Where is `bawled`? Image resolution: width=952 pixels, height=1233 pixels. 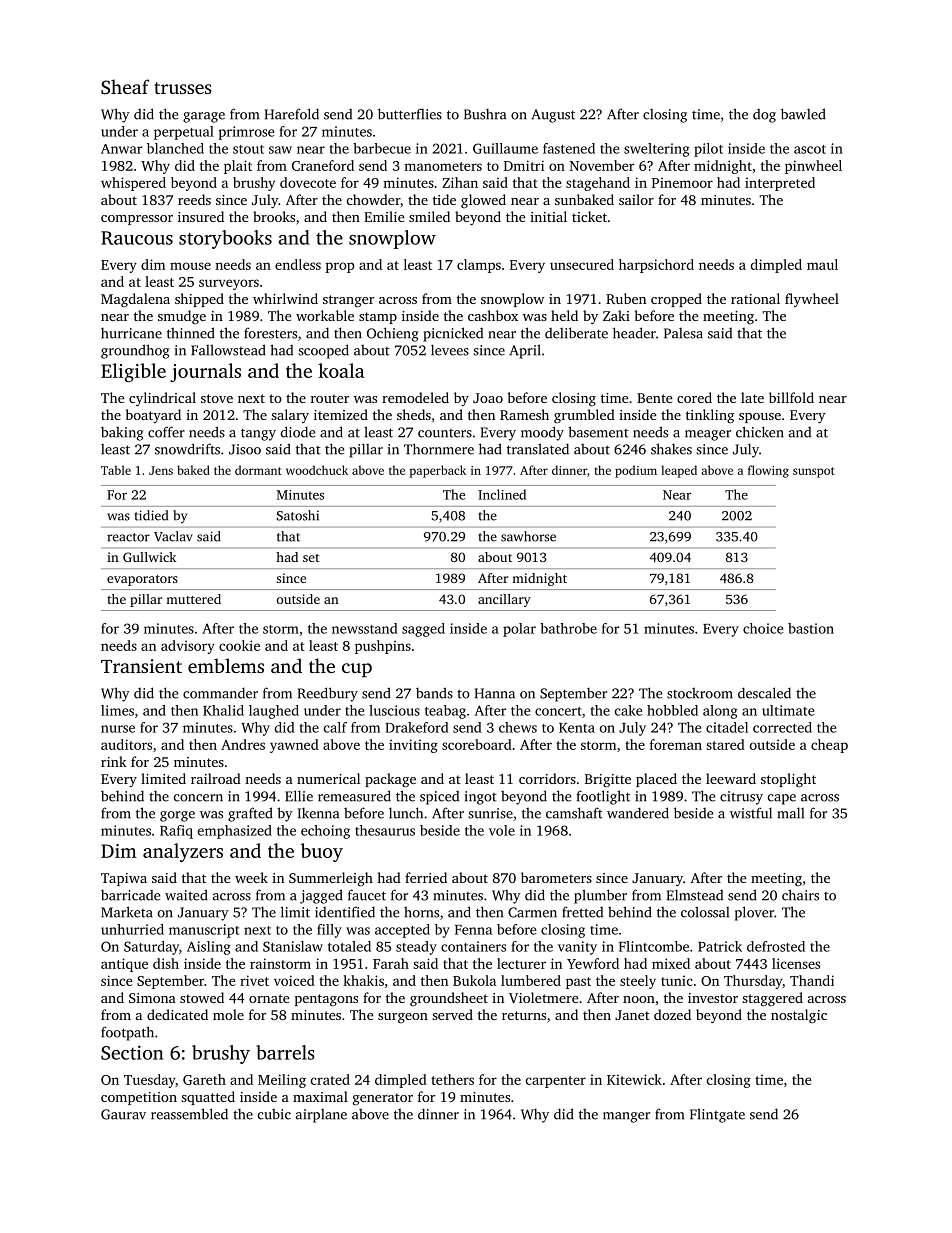
bawled is located at coordinates (803, 114).
